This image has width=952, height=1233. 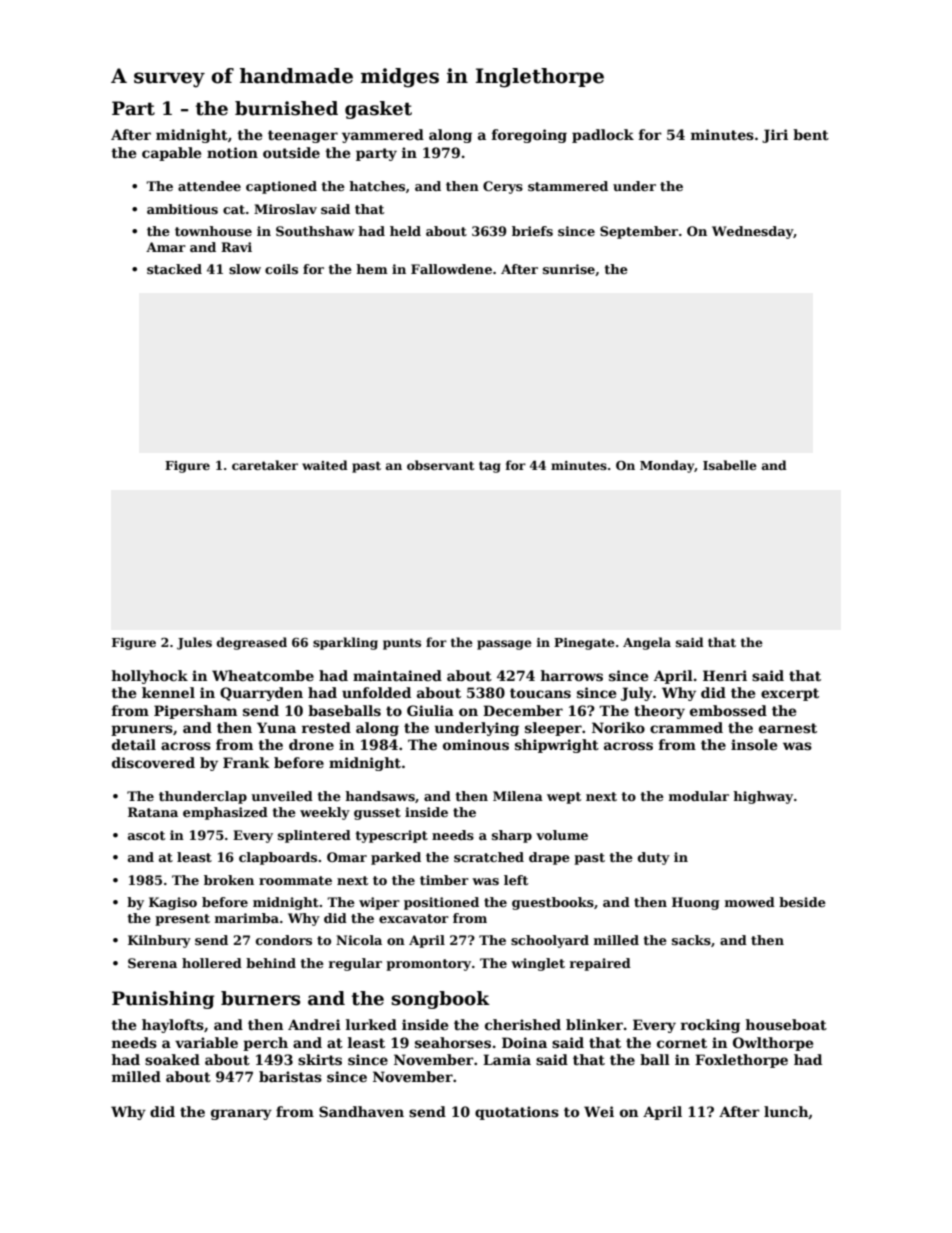 What do you see at coordinates (171, 154) in the image?
I see `capable` at bounding box center [171, 154].
